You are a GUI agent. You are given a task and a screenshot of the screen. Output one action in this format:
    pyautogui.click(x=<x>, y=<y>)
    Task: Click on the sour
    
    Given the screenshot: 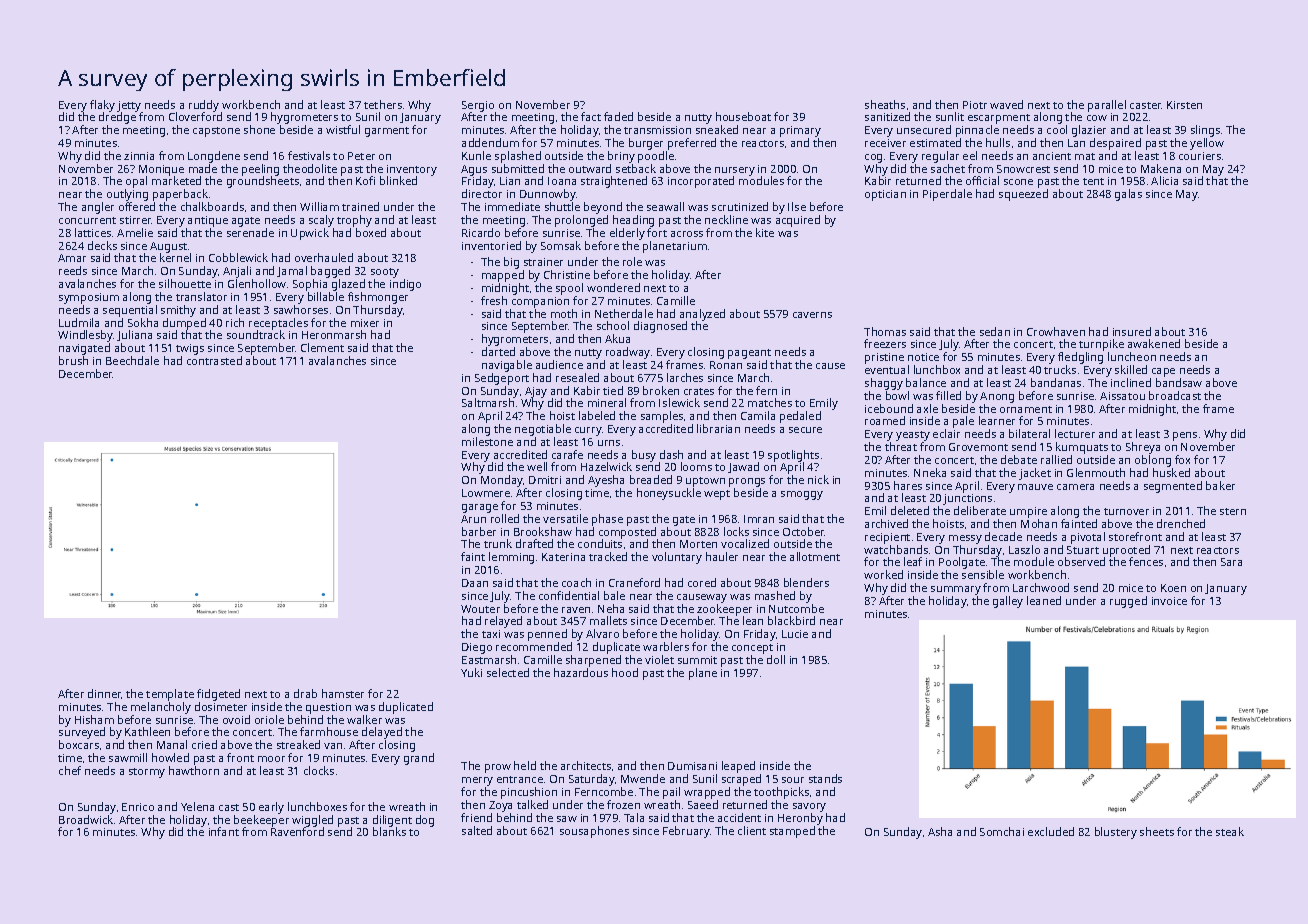 What is the action you would take?
    pyautogui.click(x=793, y=780)
